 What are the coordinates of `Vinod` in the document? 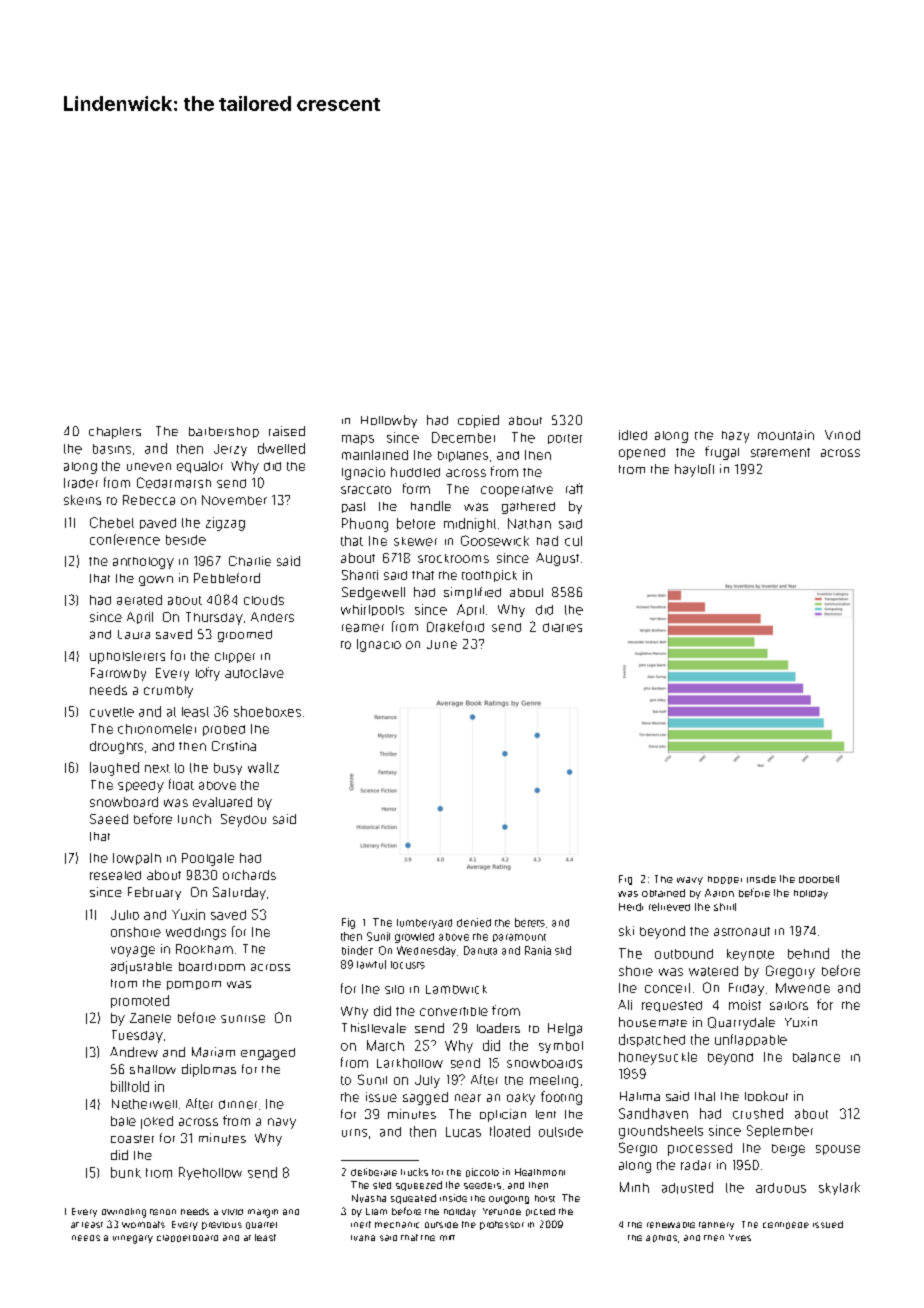 It's located at (842, 435).
